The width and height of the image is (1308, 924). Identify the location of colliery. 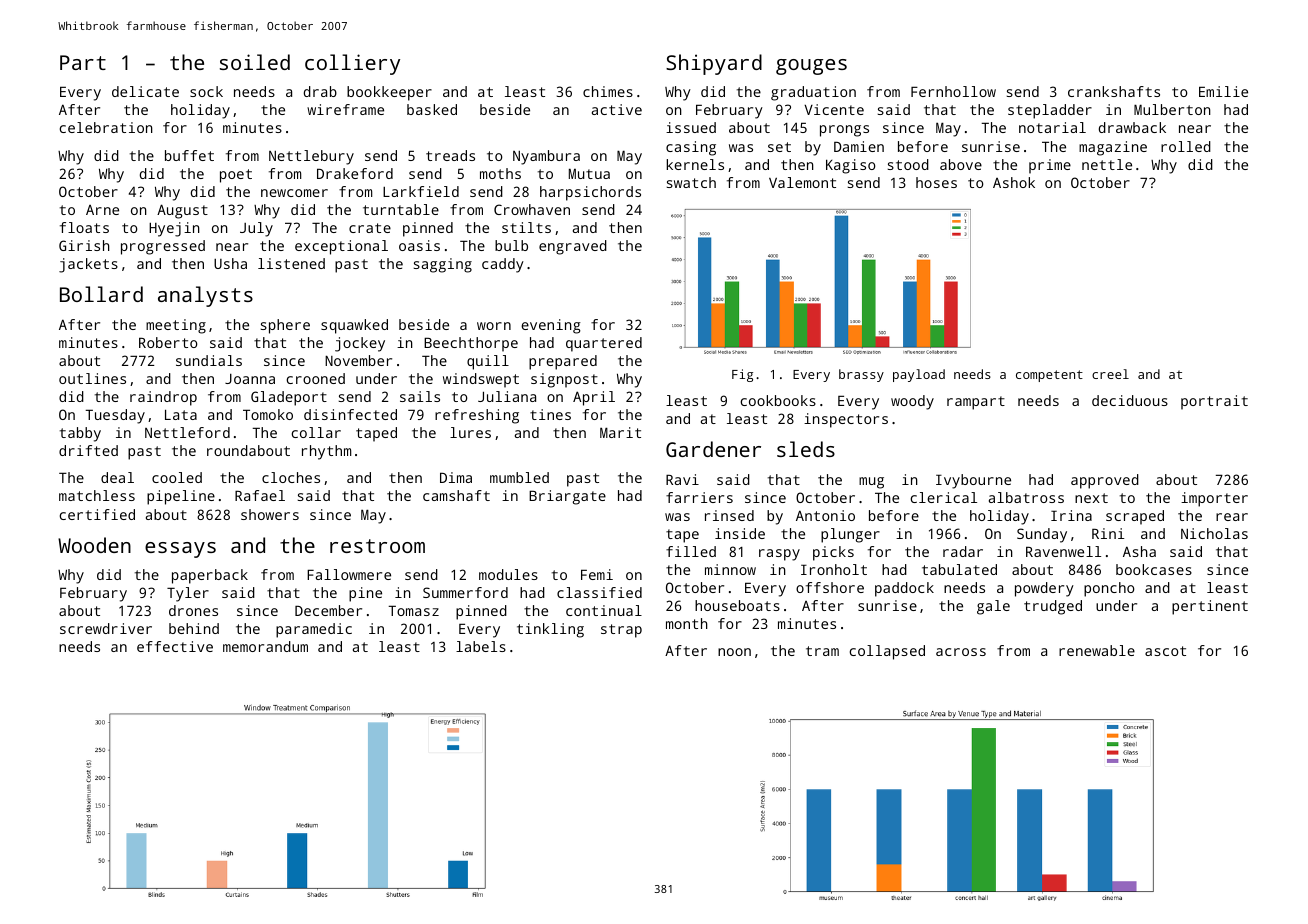
(352, 64).
